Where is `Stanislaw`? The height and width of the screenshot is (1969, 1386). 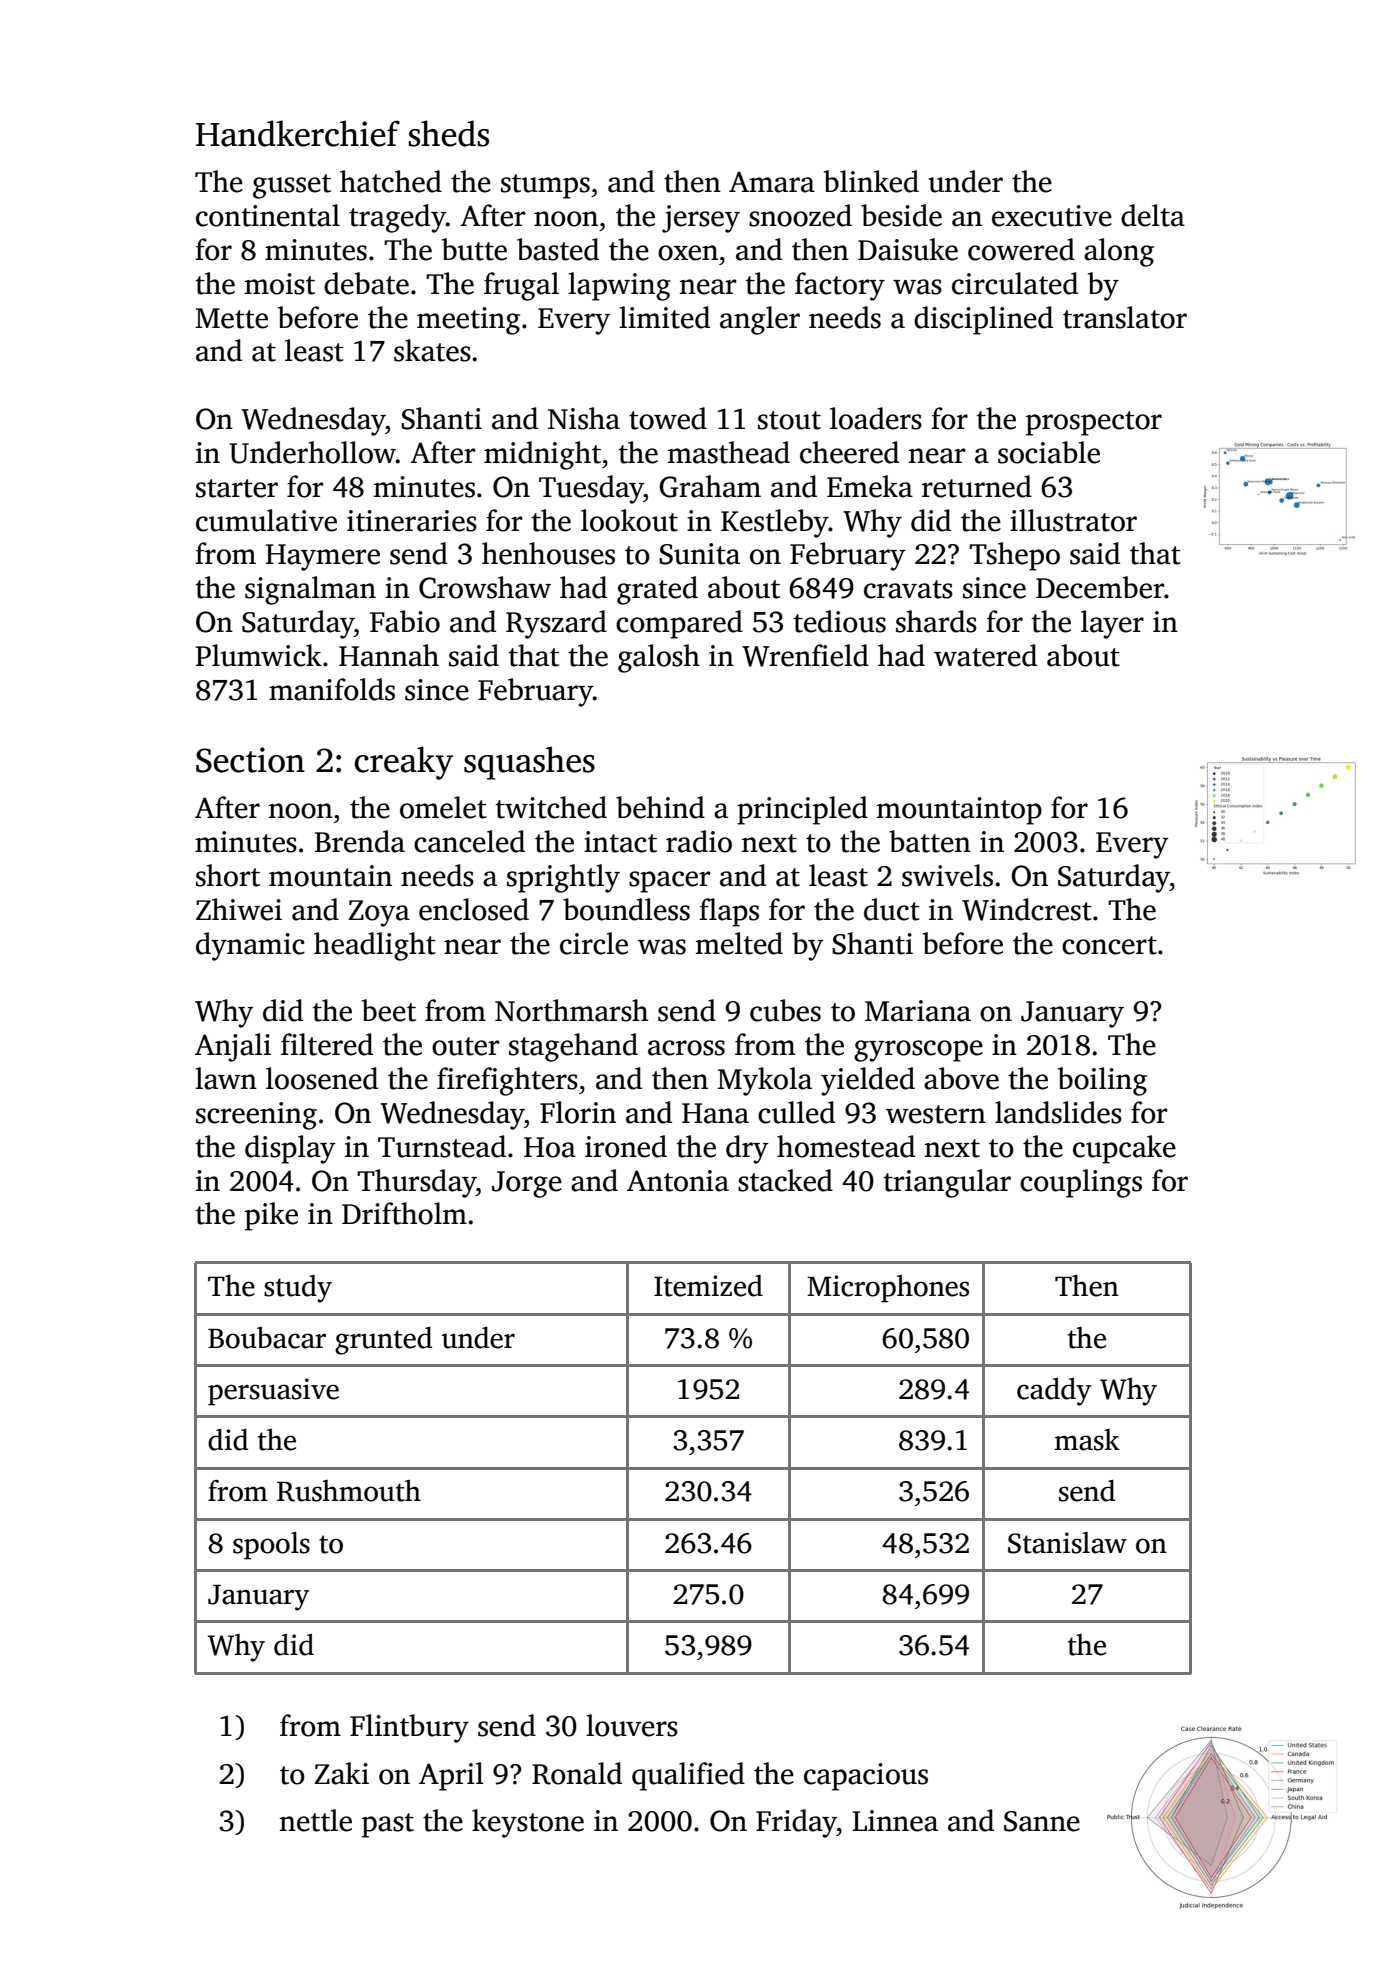 Stanislaw is located at coordinates (1067, 1543).
